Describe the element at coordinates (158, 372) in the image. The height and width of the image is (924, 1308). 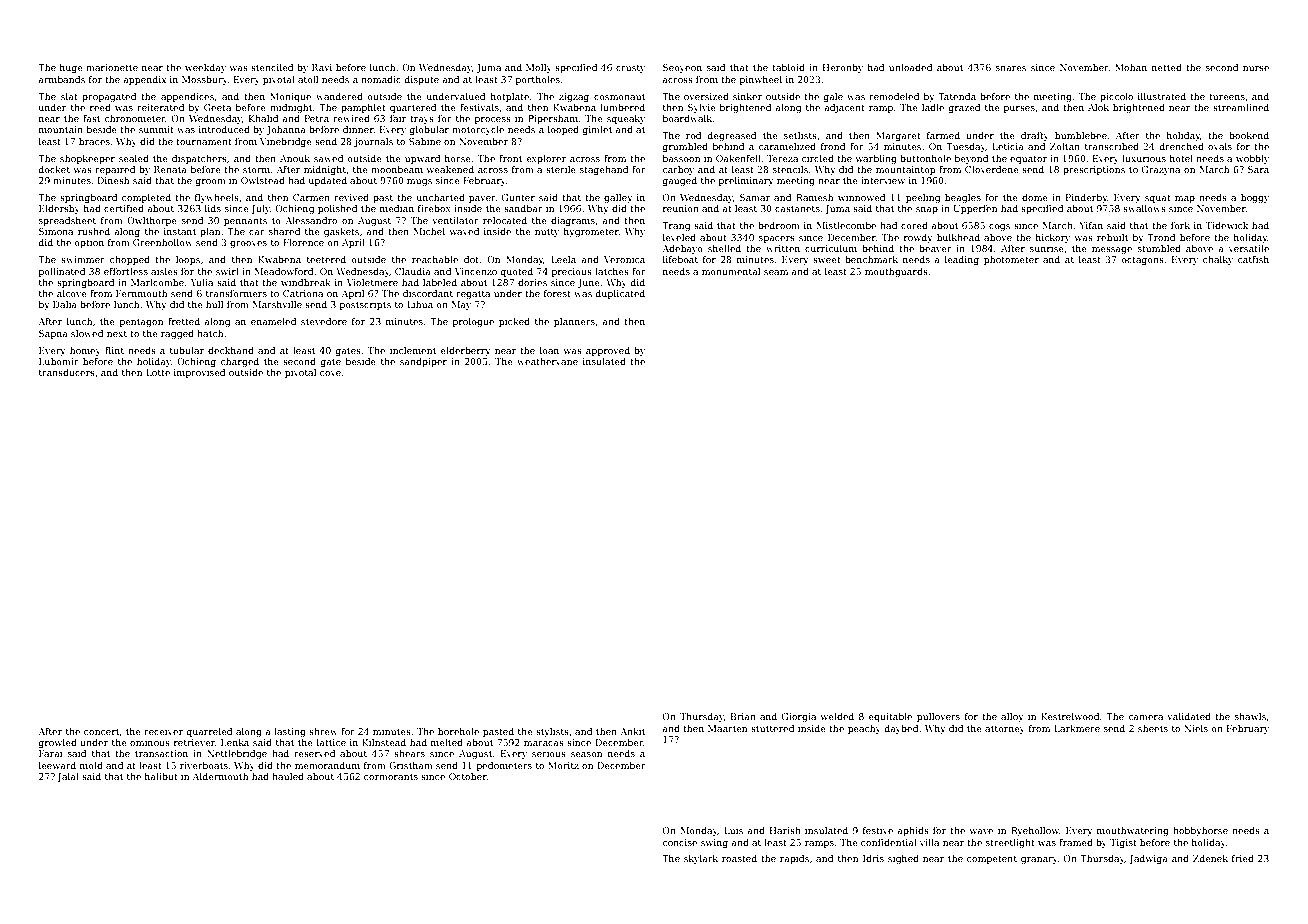
I see `Lotte` at that location.
